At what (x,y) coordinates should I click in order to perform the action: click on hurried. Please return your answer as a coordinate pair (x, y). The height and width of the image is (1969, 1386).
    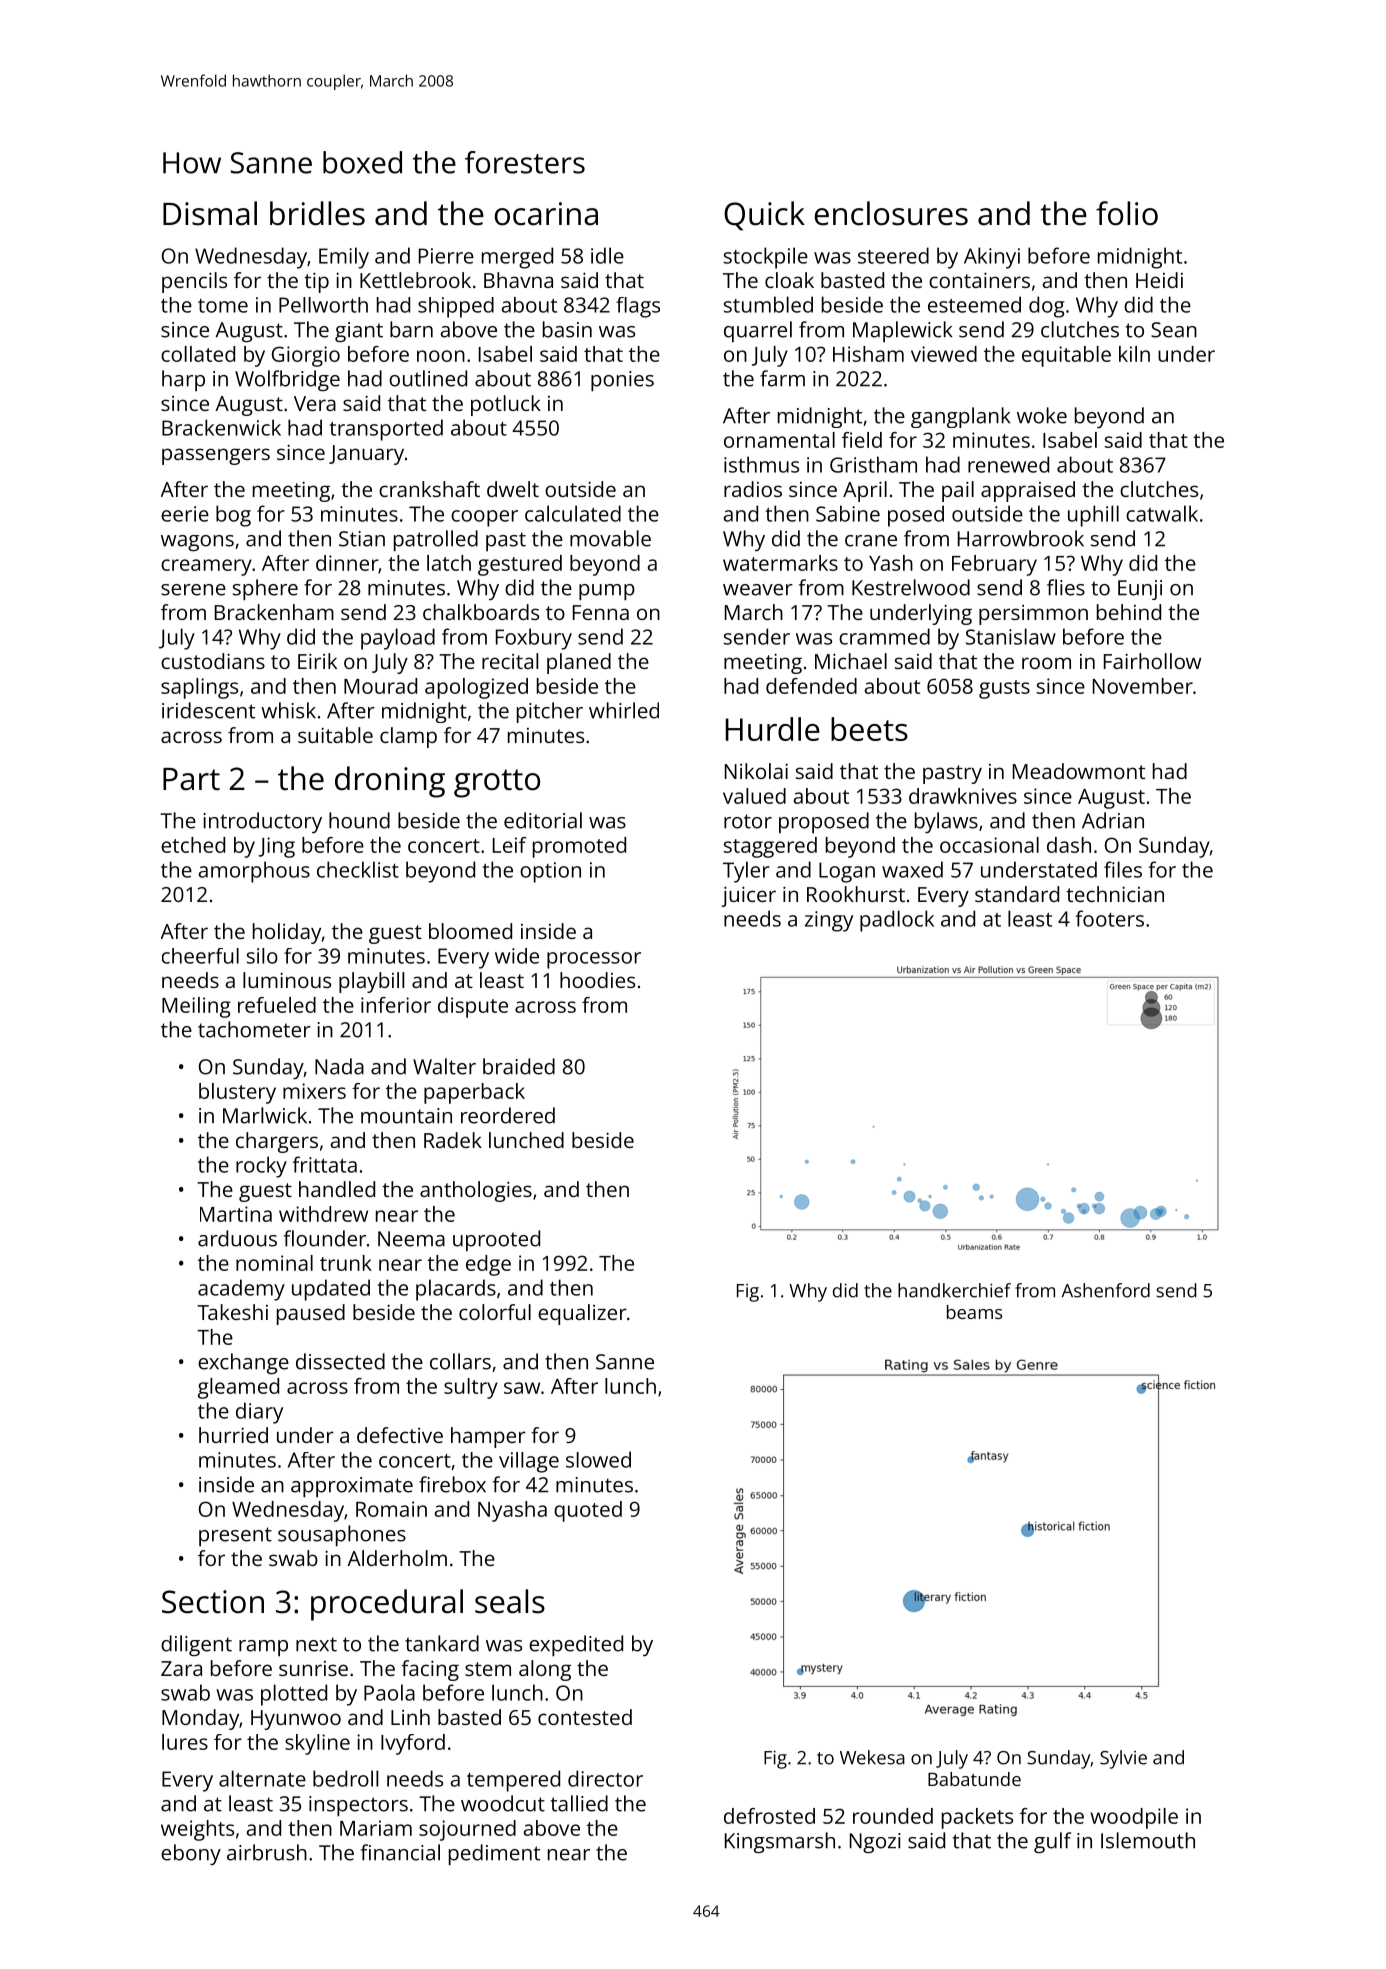
    Looking at the image, I should click on (233, 1435).
